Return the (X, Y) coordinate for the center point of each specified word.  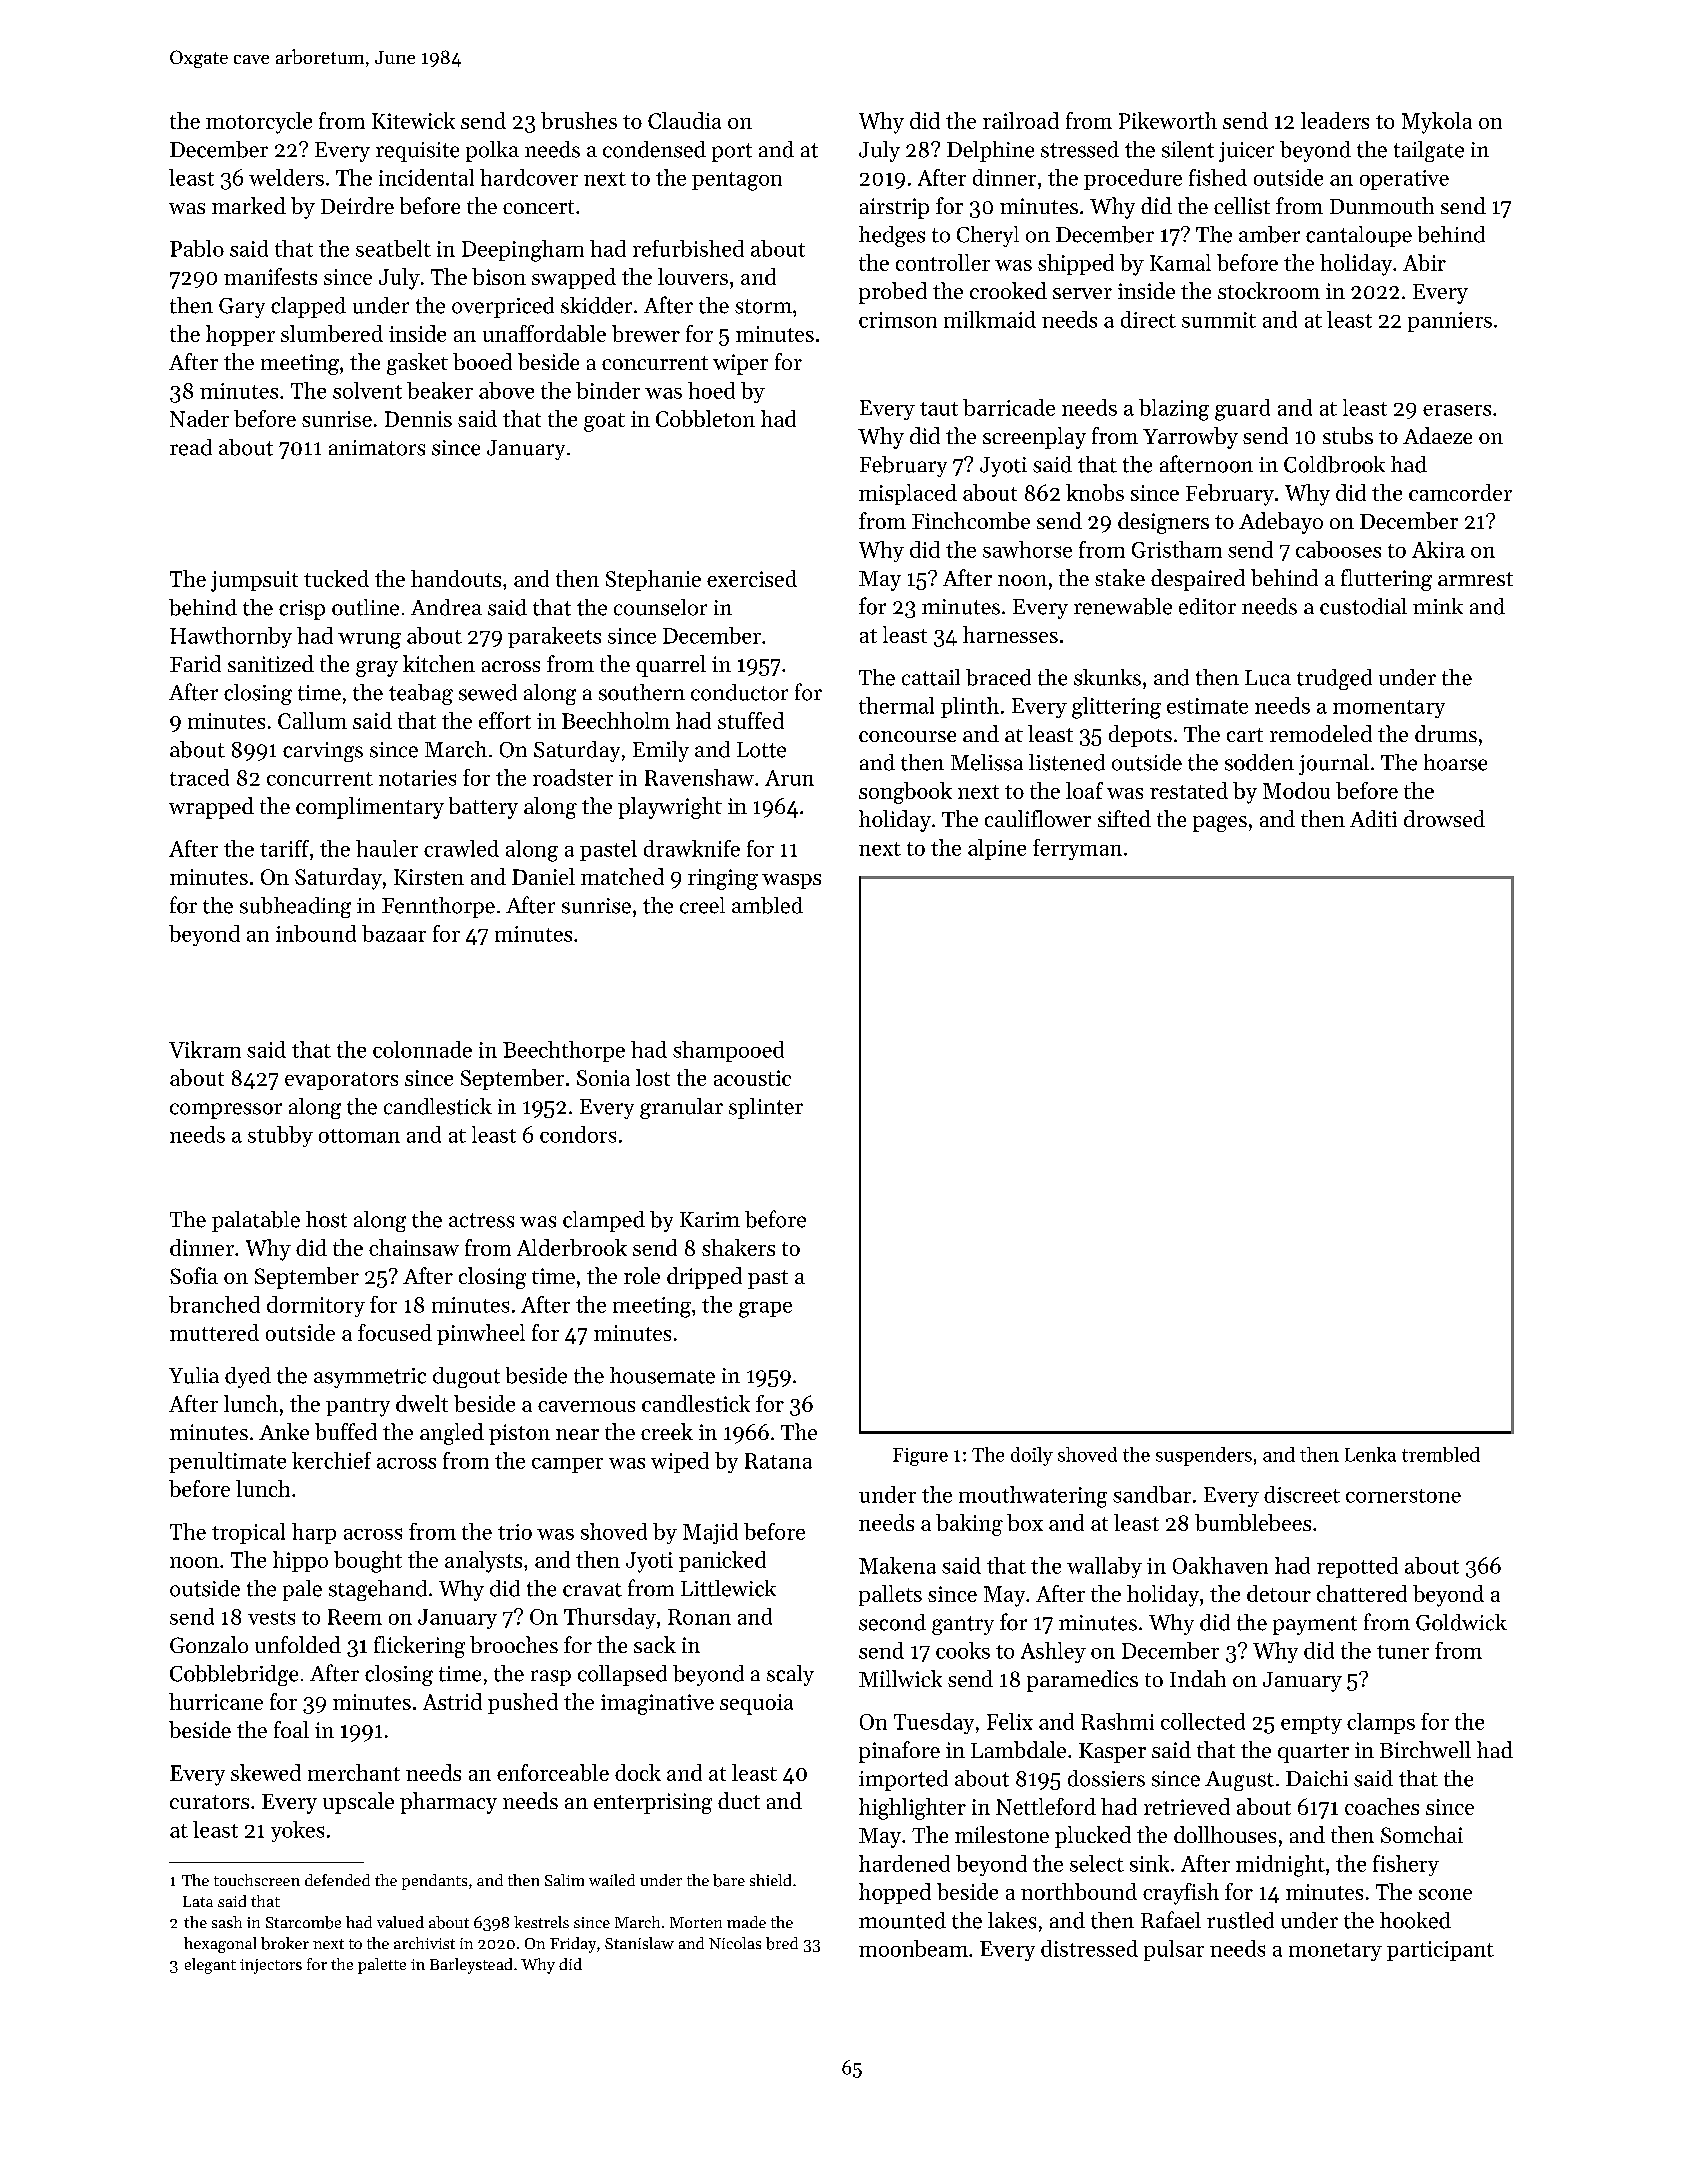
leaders (1335, 120)
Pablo (197, 248)
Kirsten (429, 877)
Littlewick (728, 1588)
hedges (892, 236)
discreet (1302, 1494)
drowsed (1444, 818)
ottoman (359, 1136)
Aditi (1373, 818)
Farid (195, 663)
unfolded (298, 1644)
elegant (210, 1966)
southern (642, 692)
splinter (766, 1108)
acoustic (752, 1078)
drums (1446, 733)
